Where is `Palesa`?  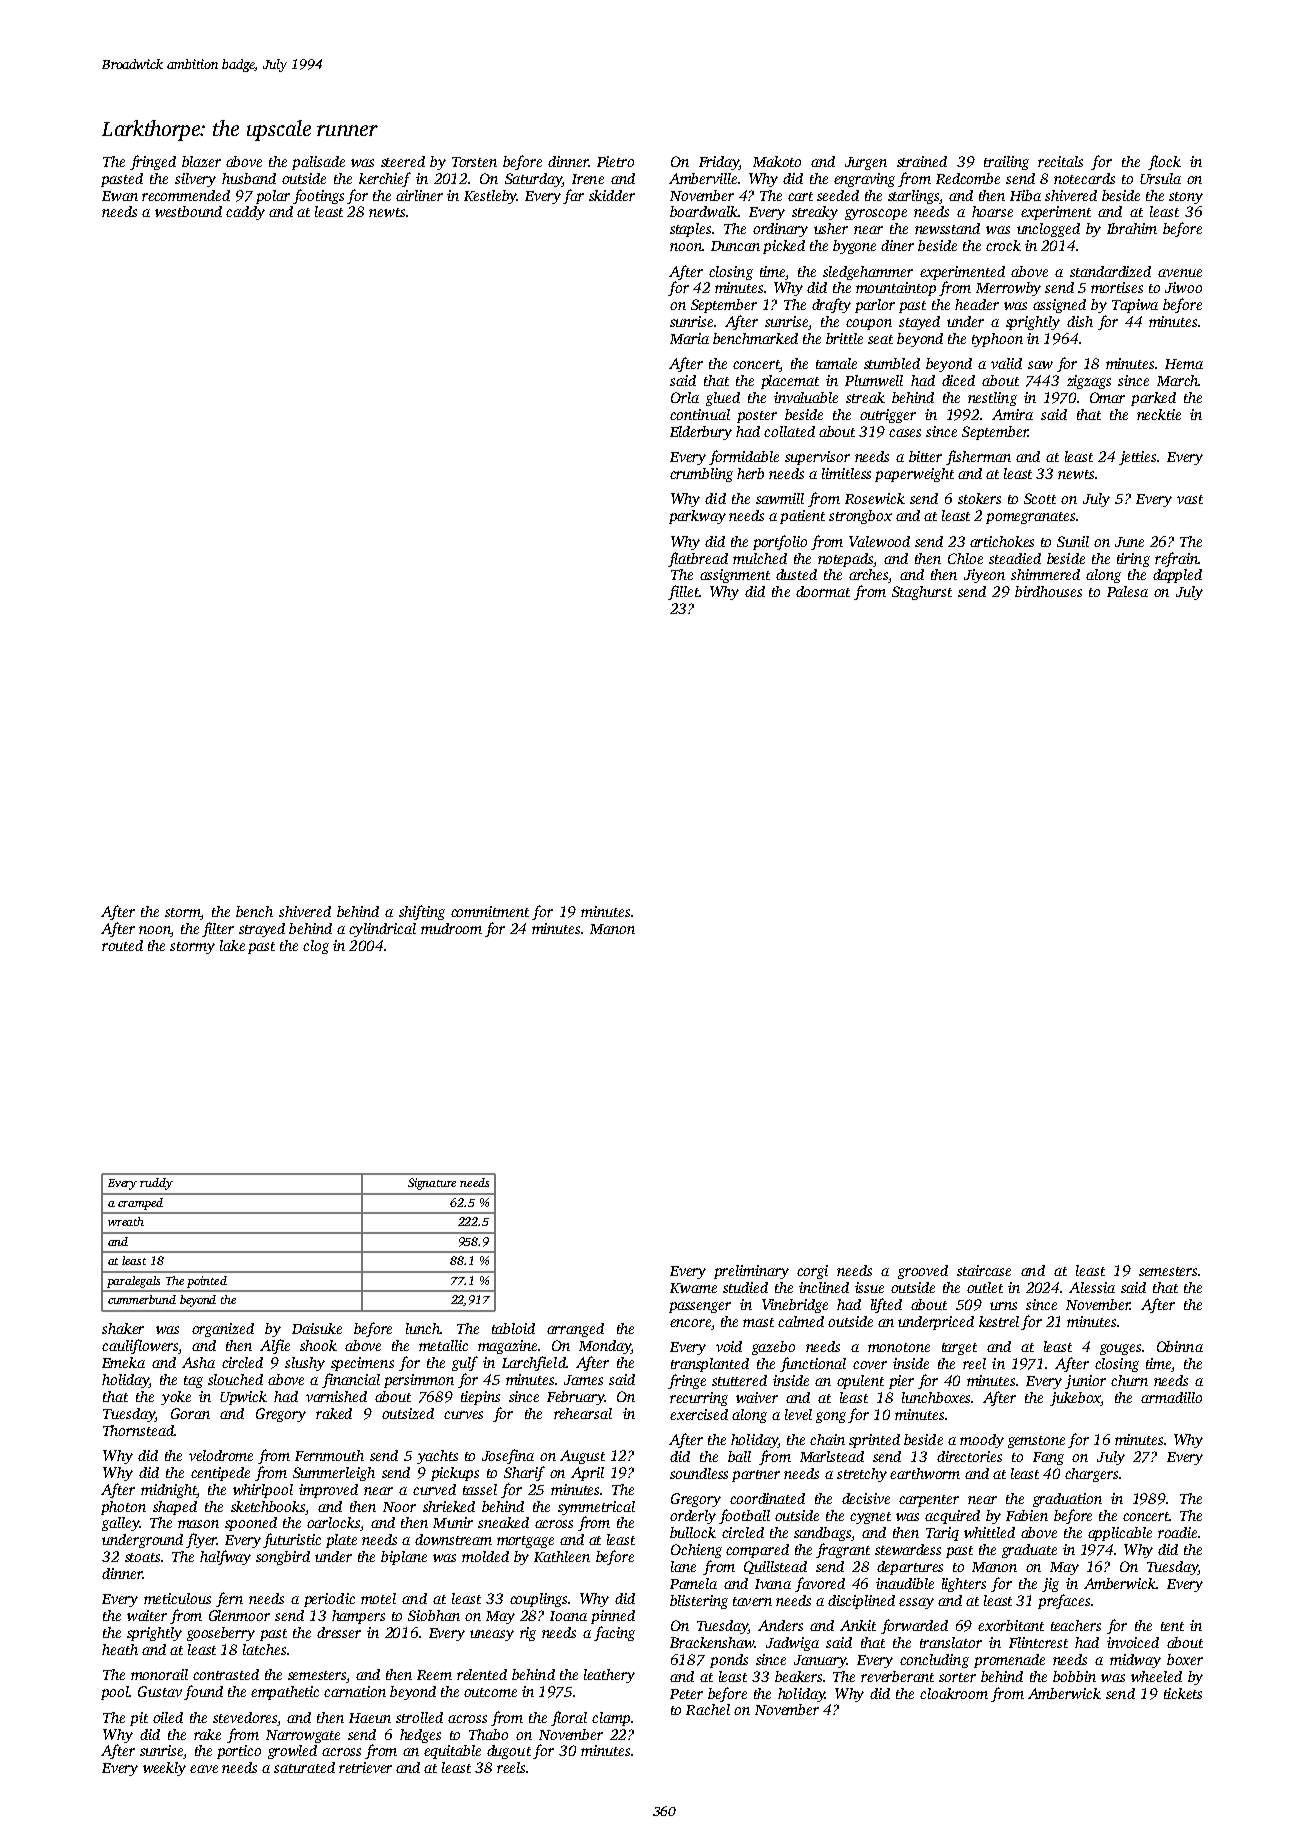
Palesa is located at coordinates (1127, 591).
